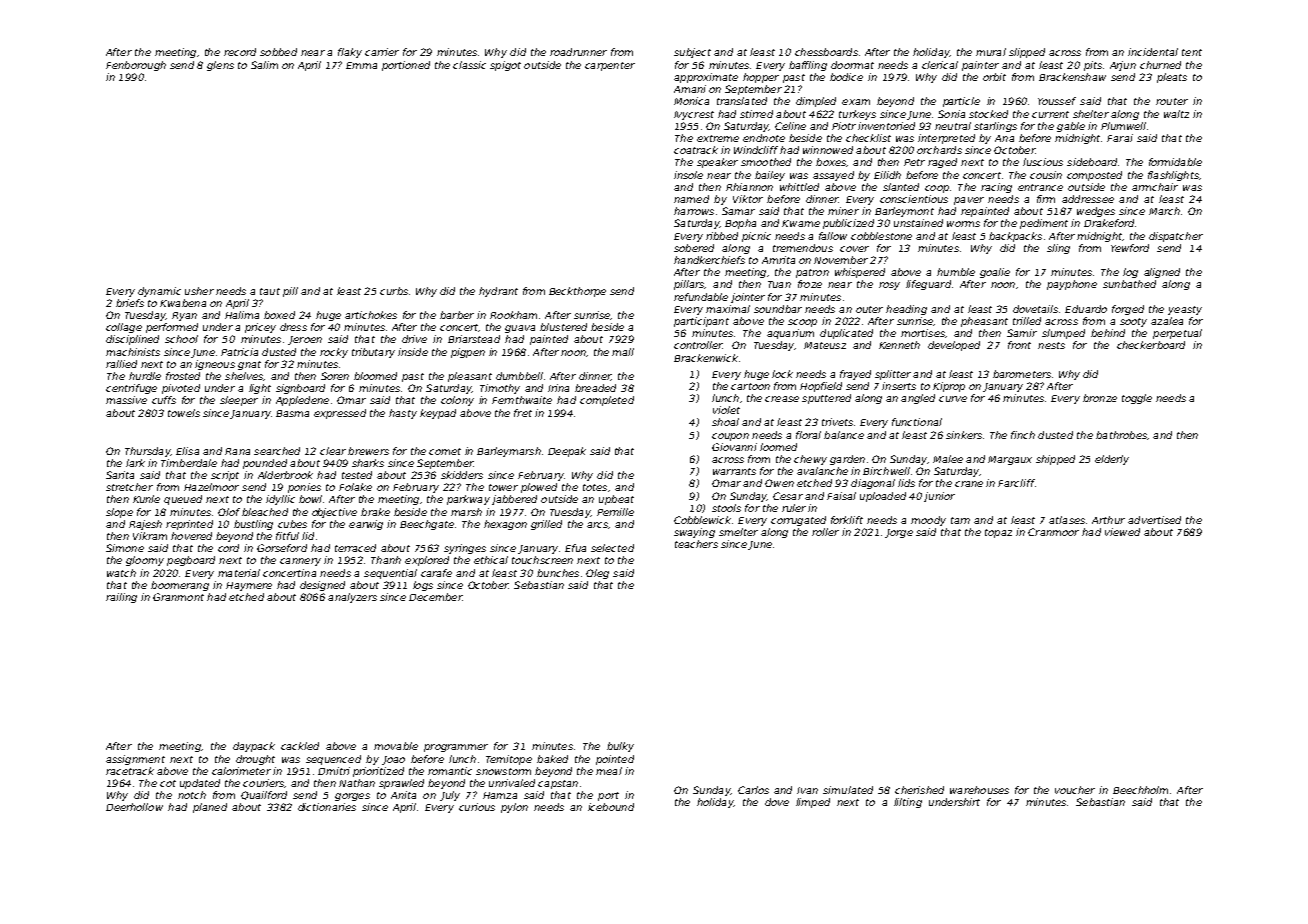 The height and width of the screenshot is (924, 1308). What do you see at coordinates (813, 803) in the screenshot?
I see `limped` at bounding box center [813, 803].
